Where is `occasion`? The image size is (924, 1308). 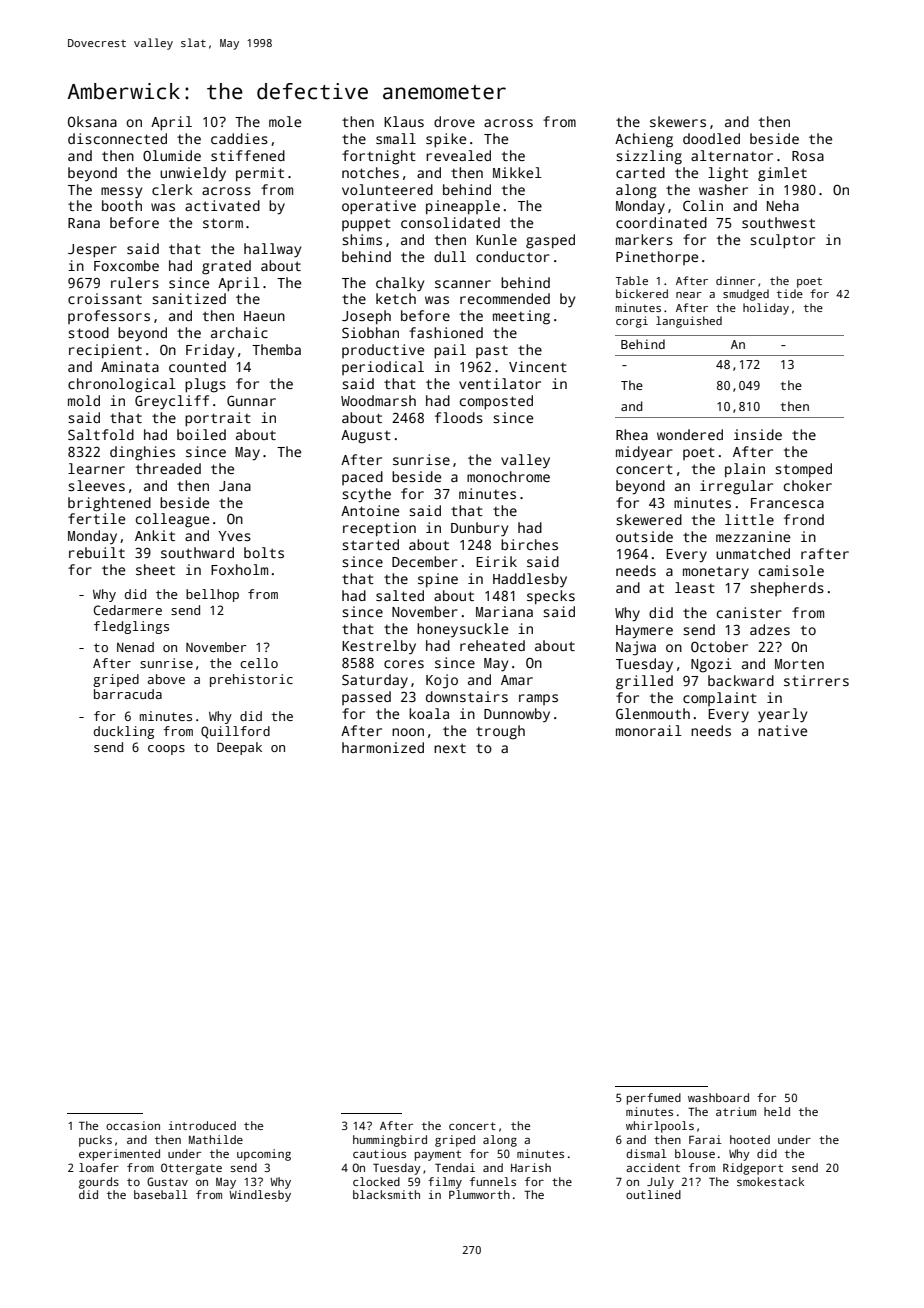
occasion is located at coordinates (133, 1125).
